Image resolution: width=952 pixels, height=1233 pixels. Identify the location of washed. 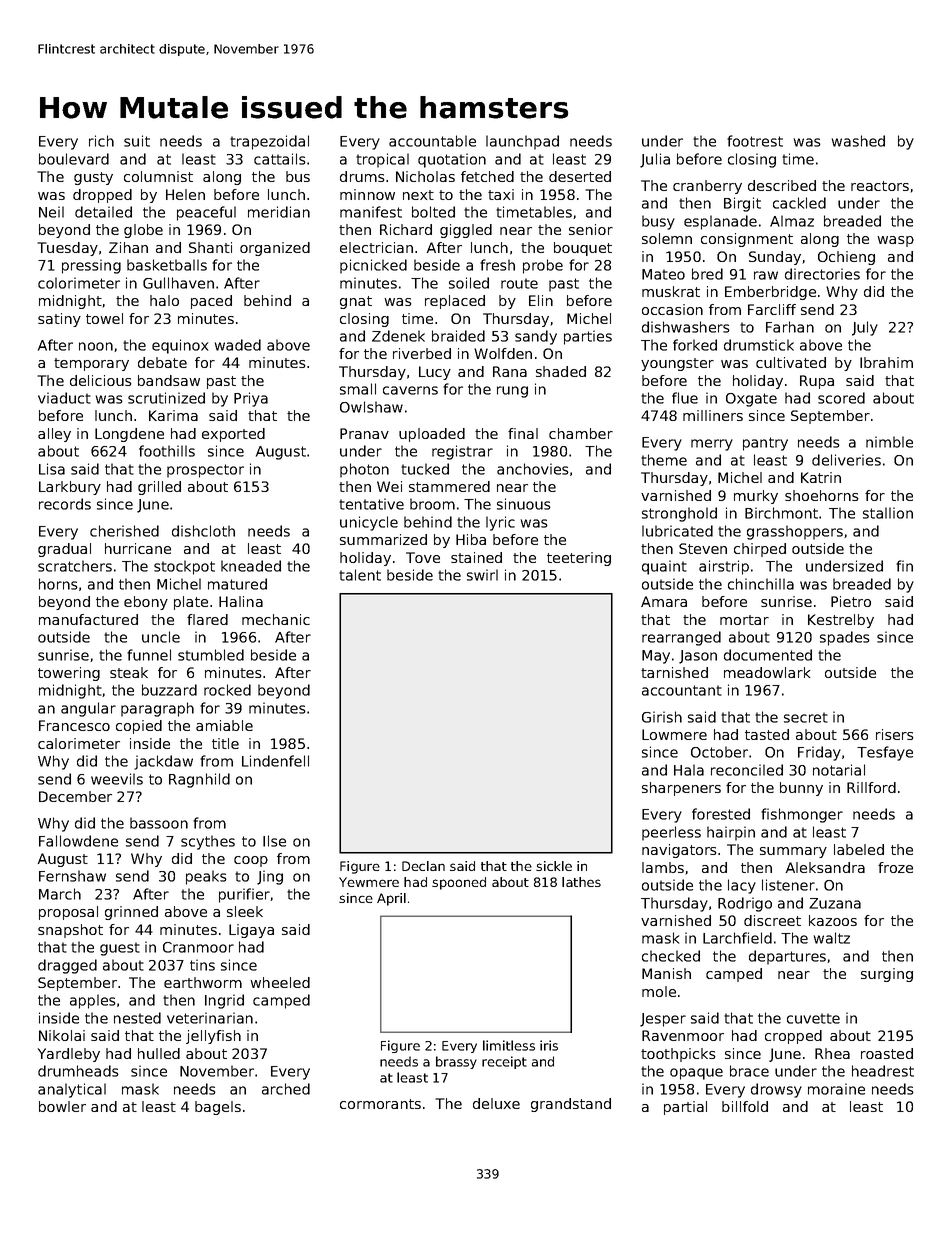
(858, 141).
